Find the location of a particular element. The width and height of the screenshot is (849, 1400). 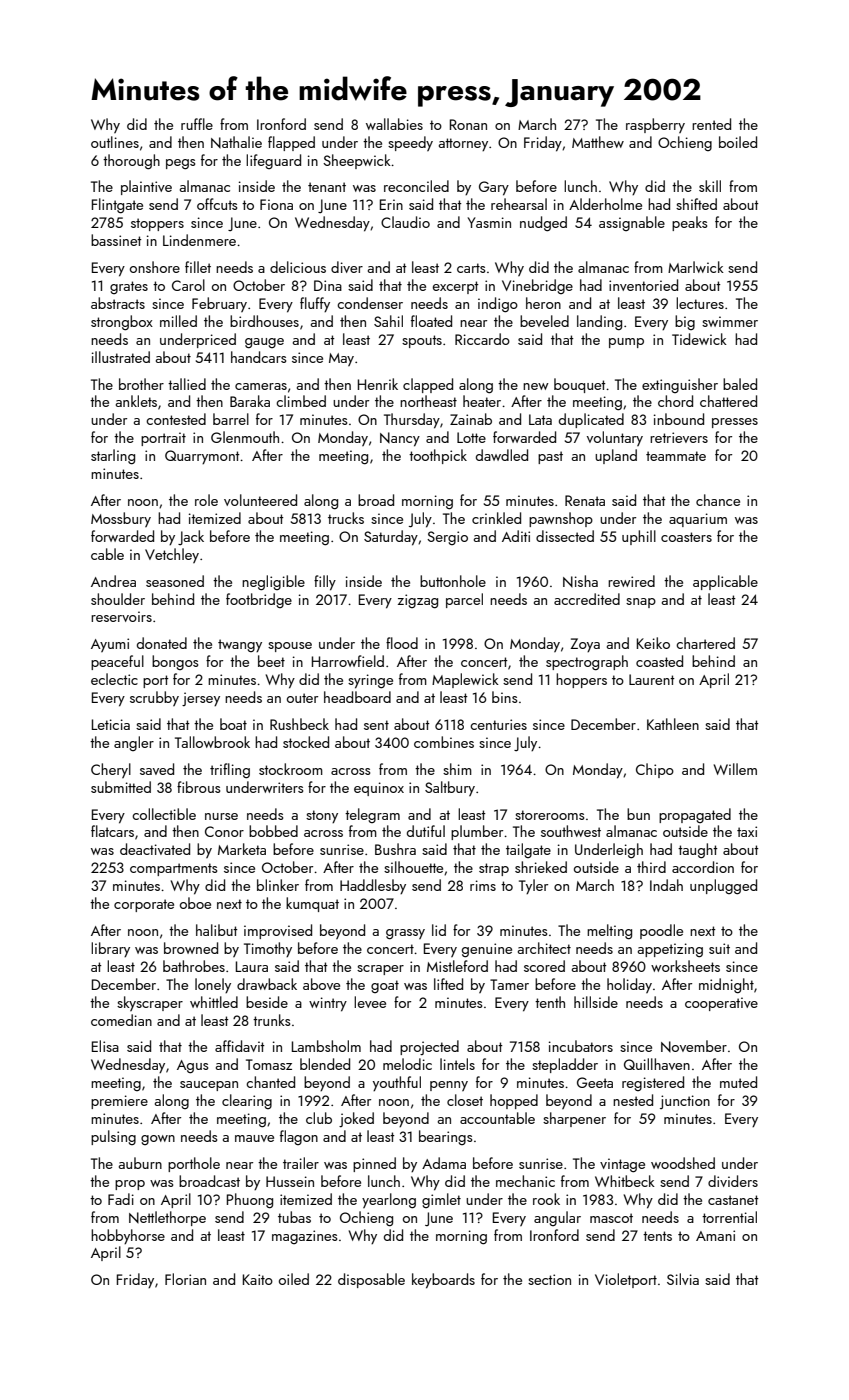

rented is located at coordinates (711, 124).
